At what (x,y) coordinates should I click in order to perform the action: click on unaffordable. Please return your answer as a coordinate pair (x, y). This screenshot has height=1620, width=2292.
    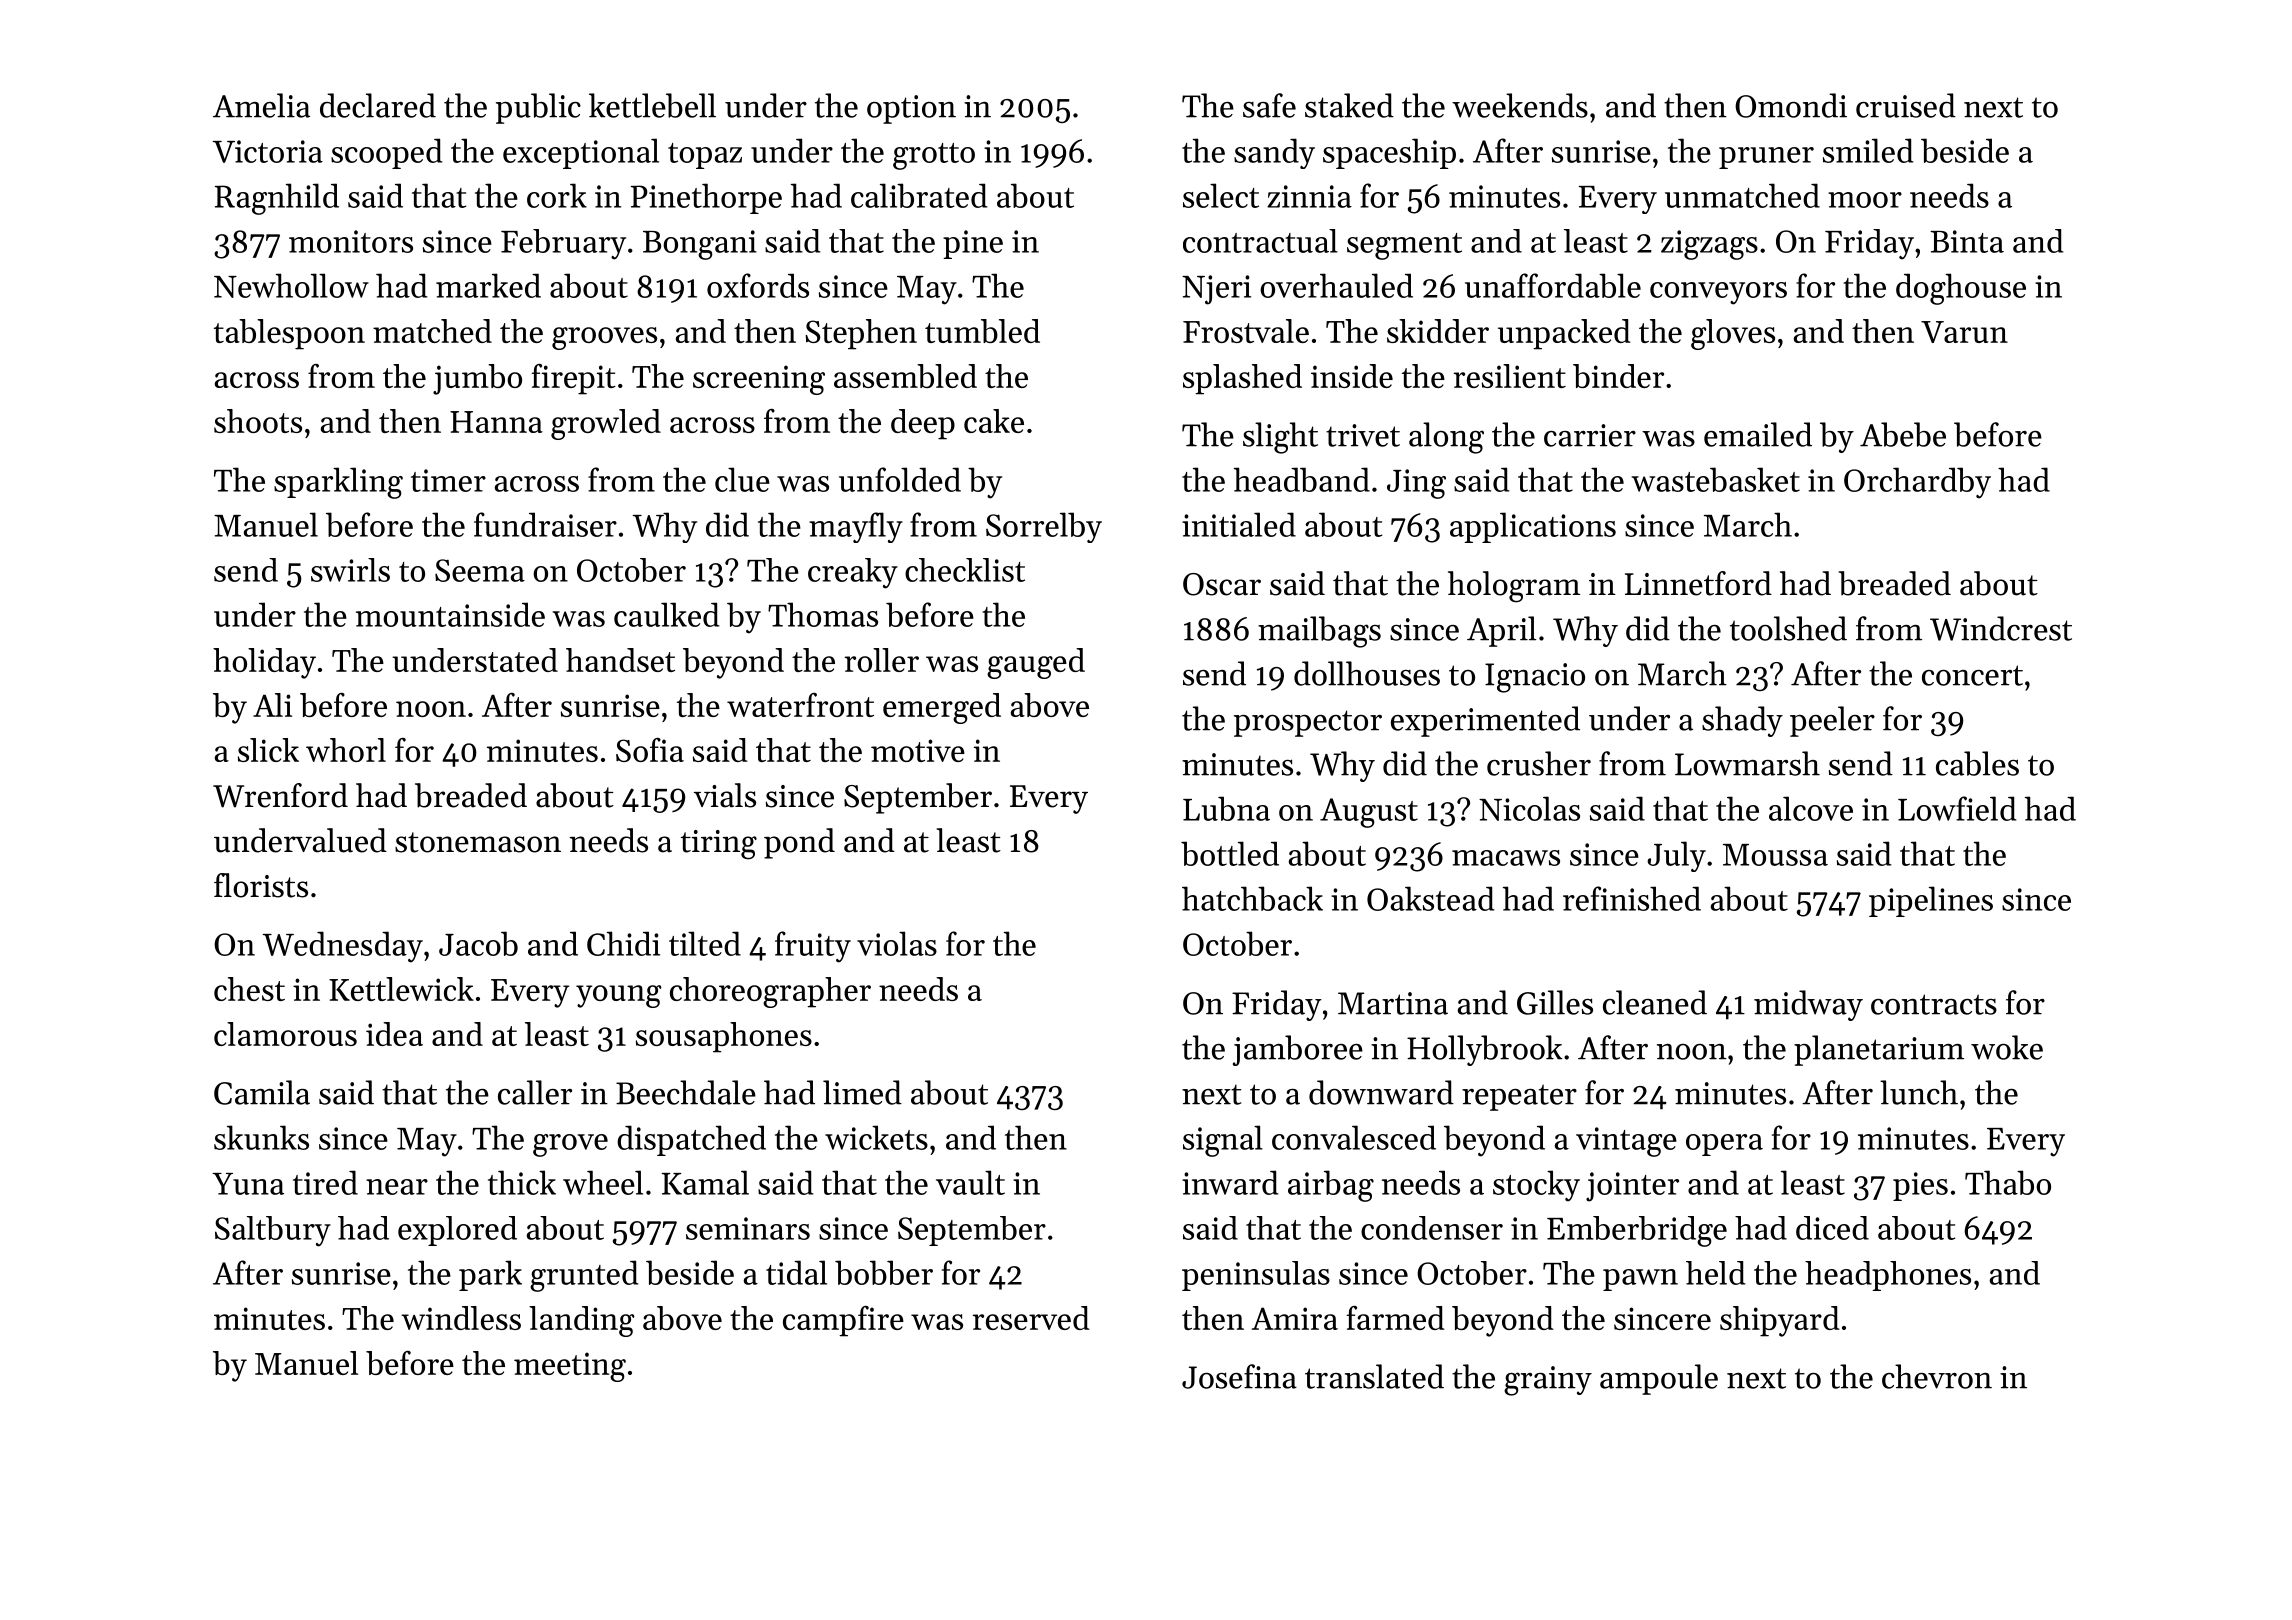
    Looking at the image, I should click on (1553, 285).
